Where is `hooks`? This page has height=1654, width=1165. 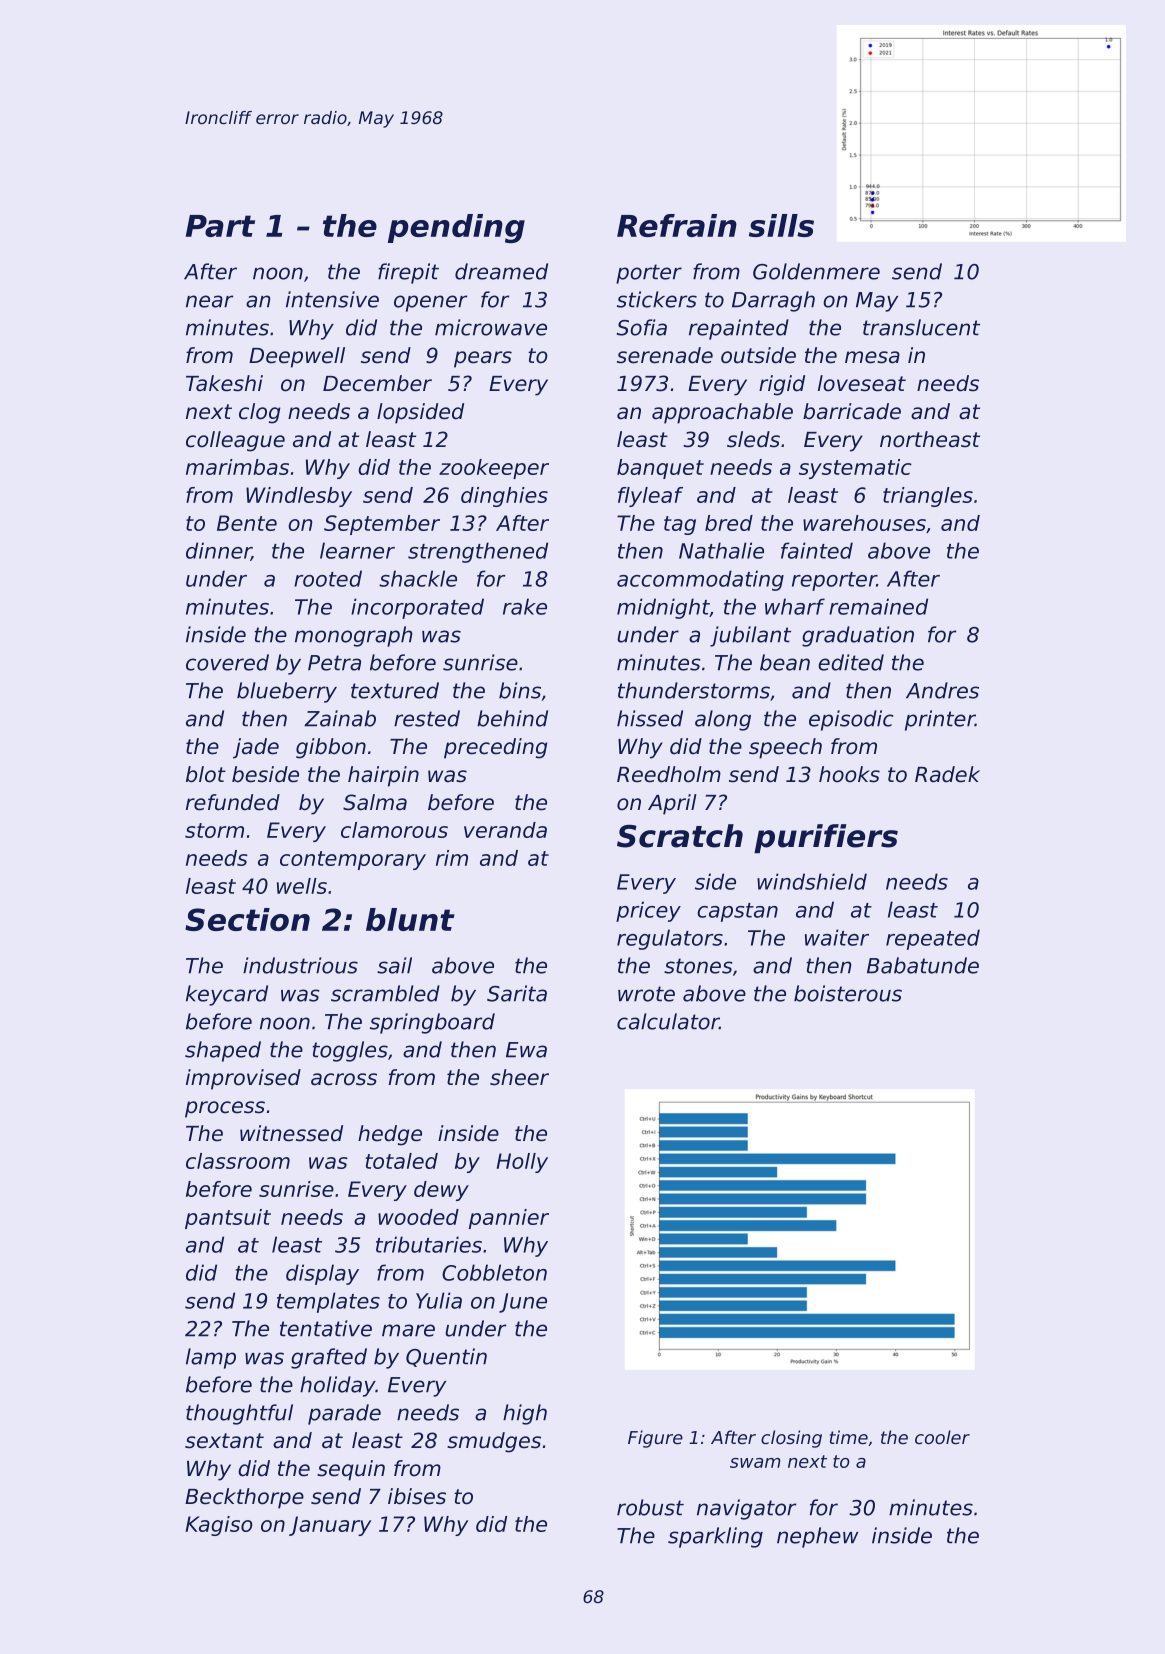 hooks is located at coordinates (849, 774).
